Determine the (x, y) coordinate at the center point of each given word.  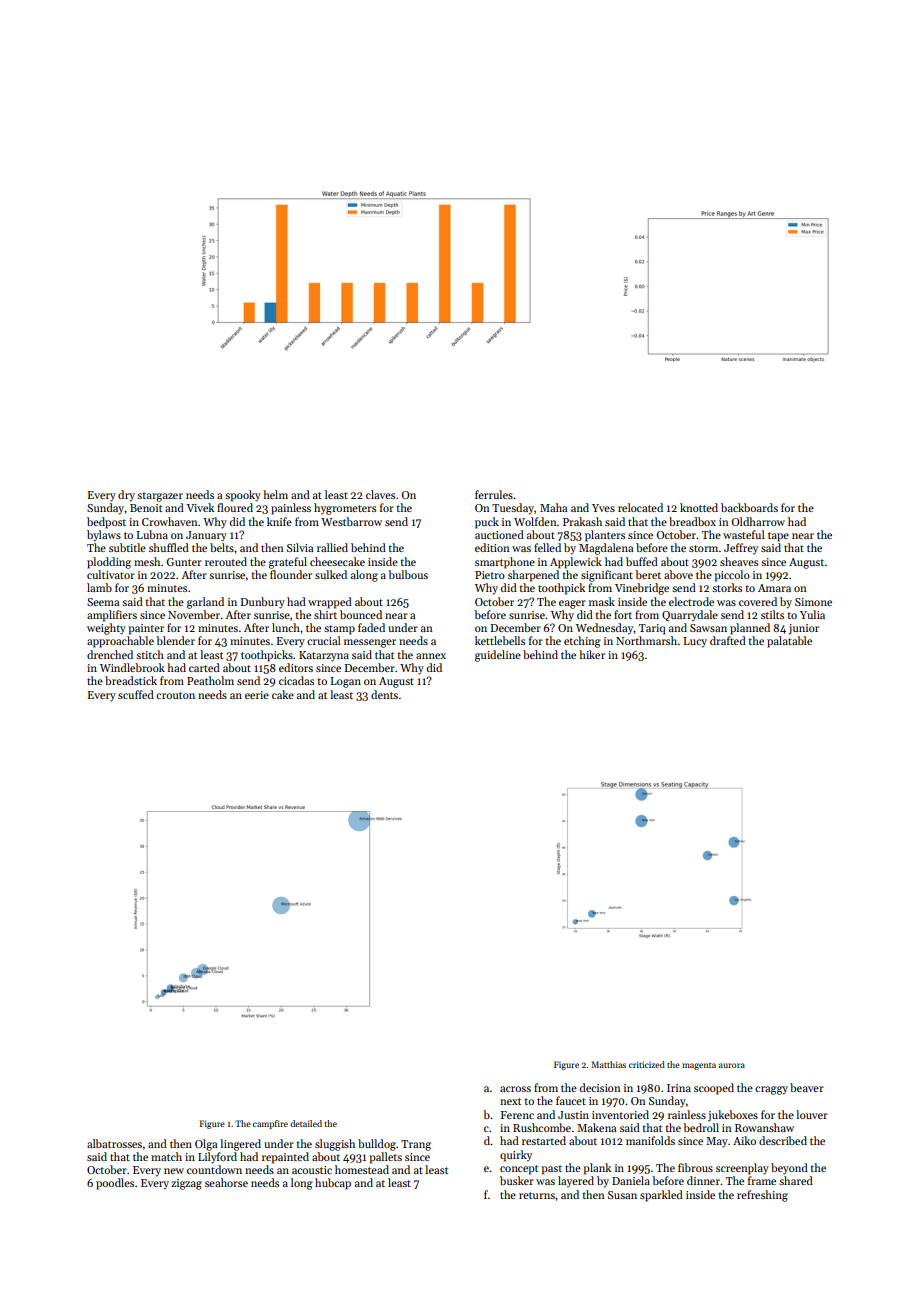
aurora (732, 1065)
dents (384, 694)
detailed (306, 1123)
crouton (175, 695)
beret (648, 574)
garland (205, 603)
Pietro (490, 575)
